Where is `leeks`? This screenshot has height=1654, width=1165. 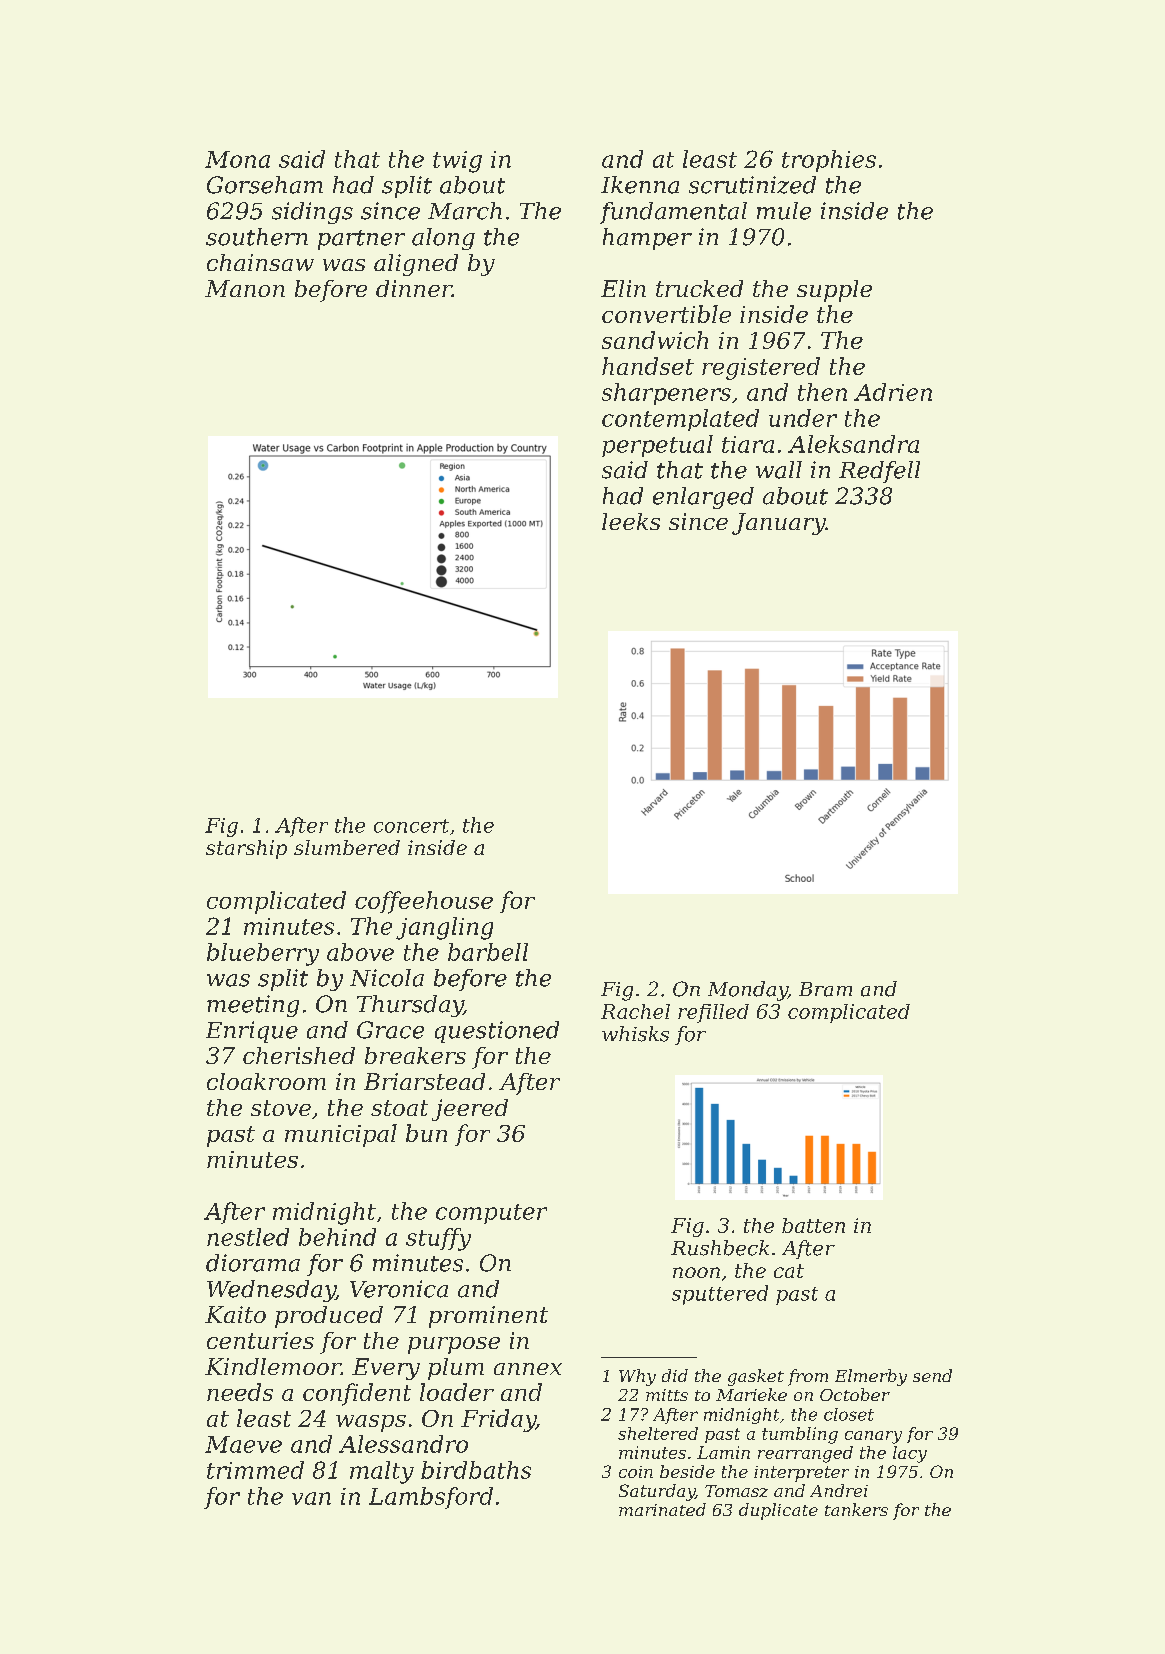
leeks is located at coordinates (631, 521).
